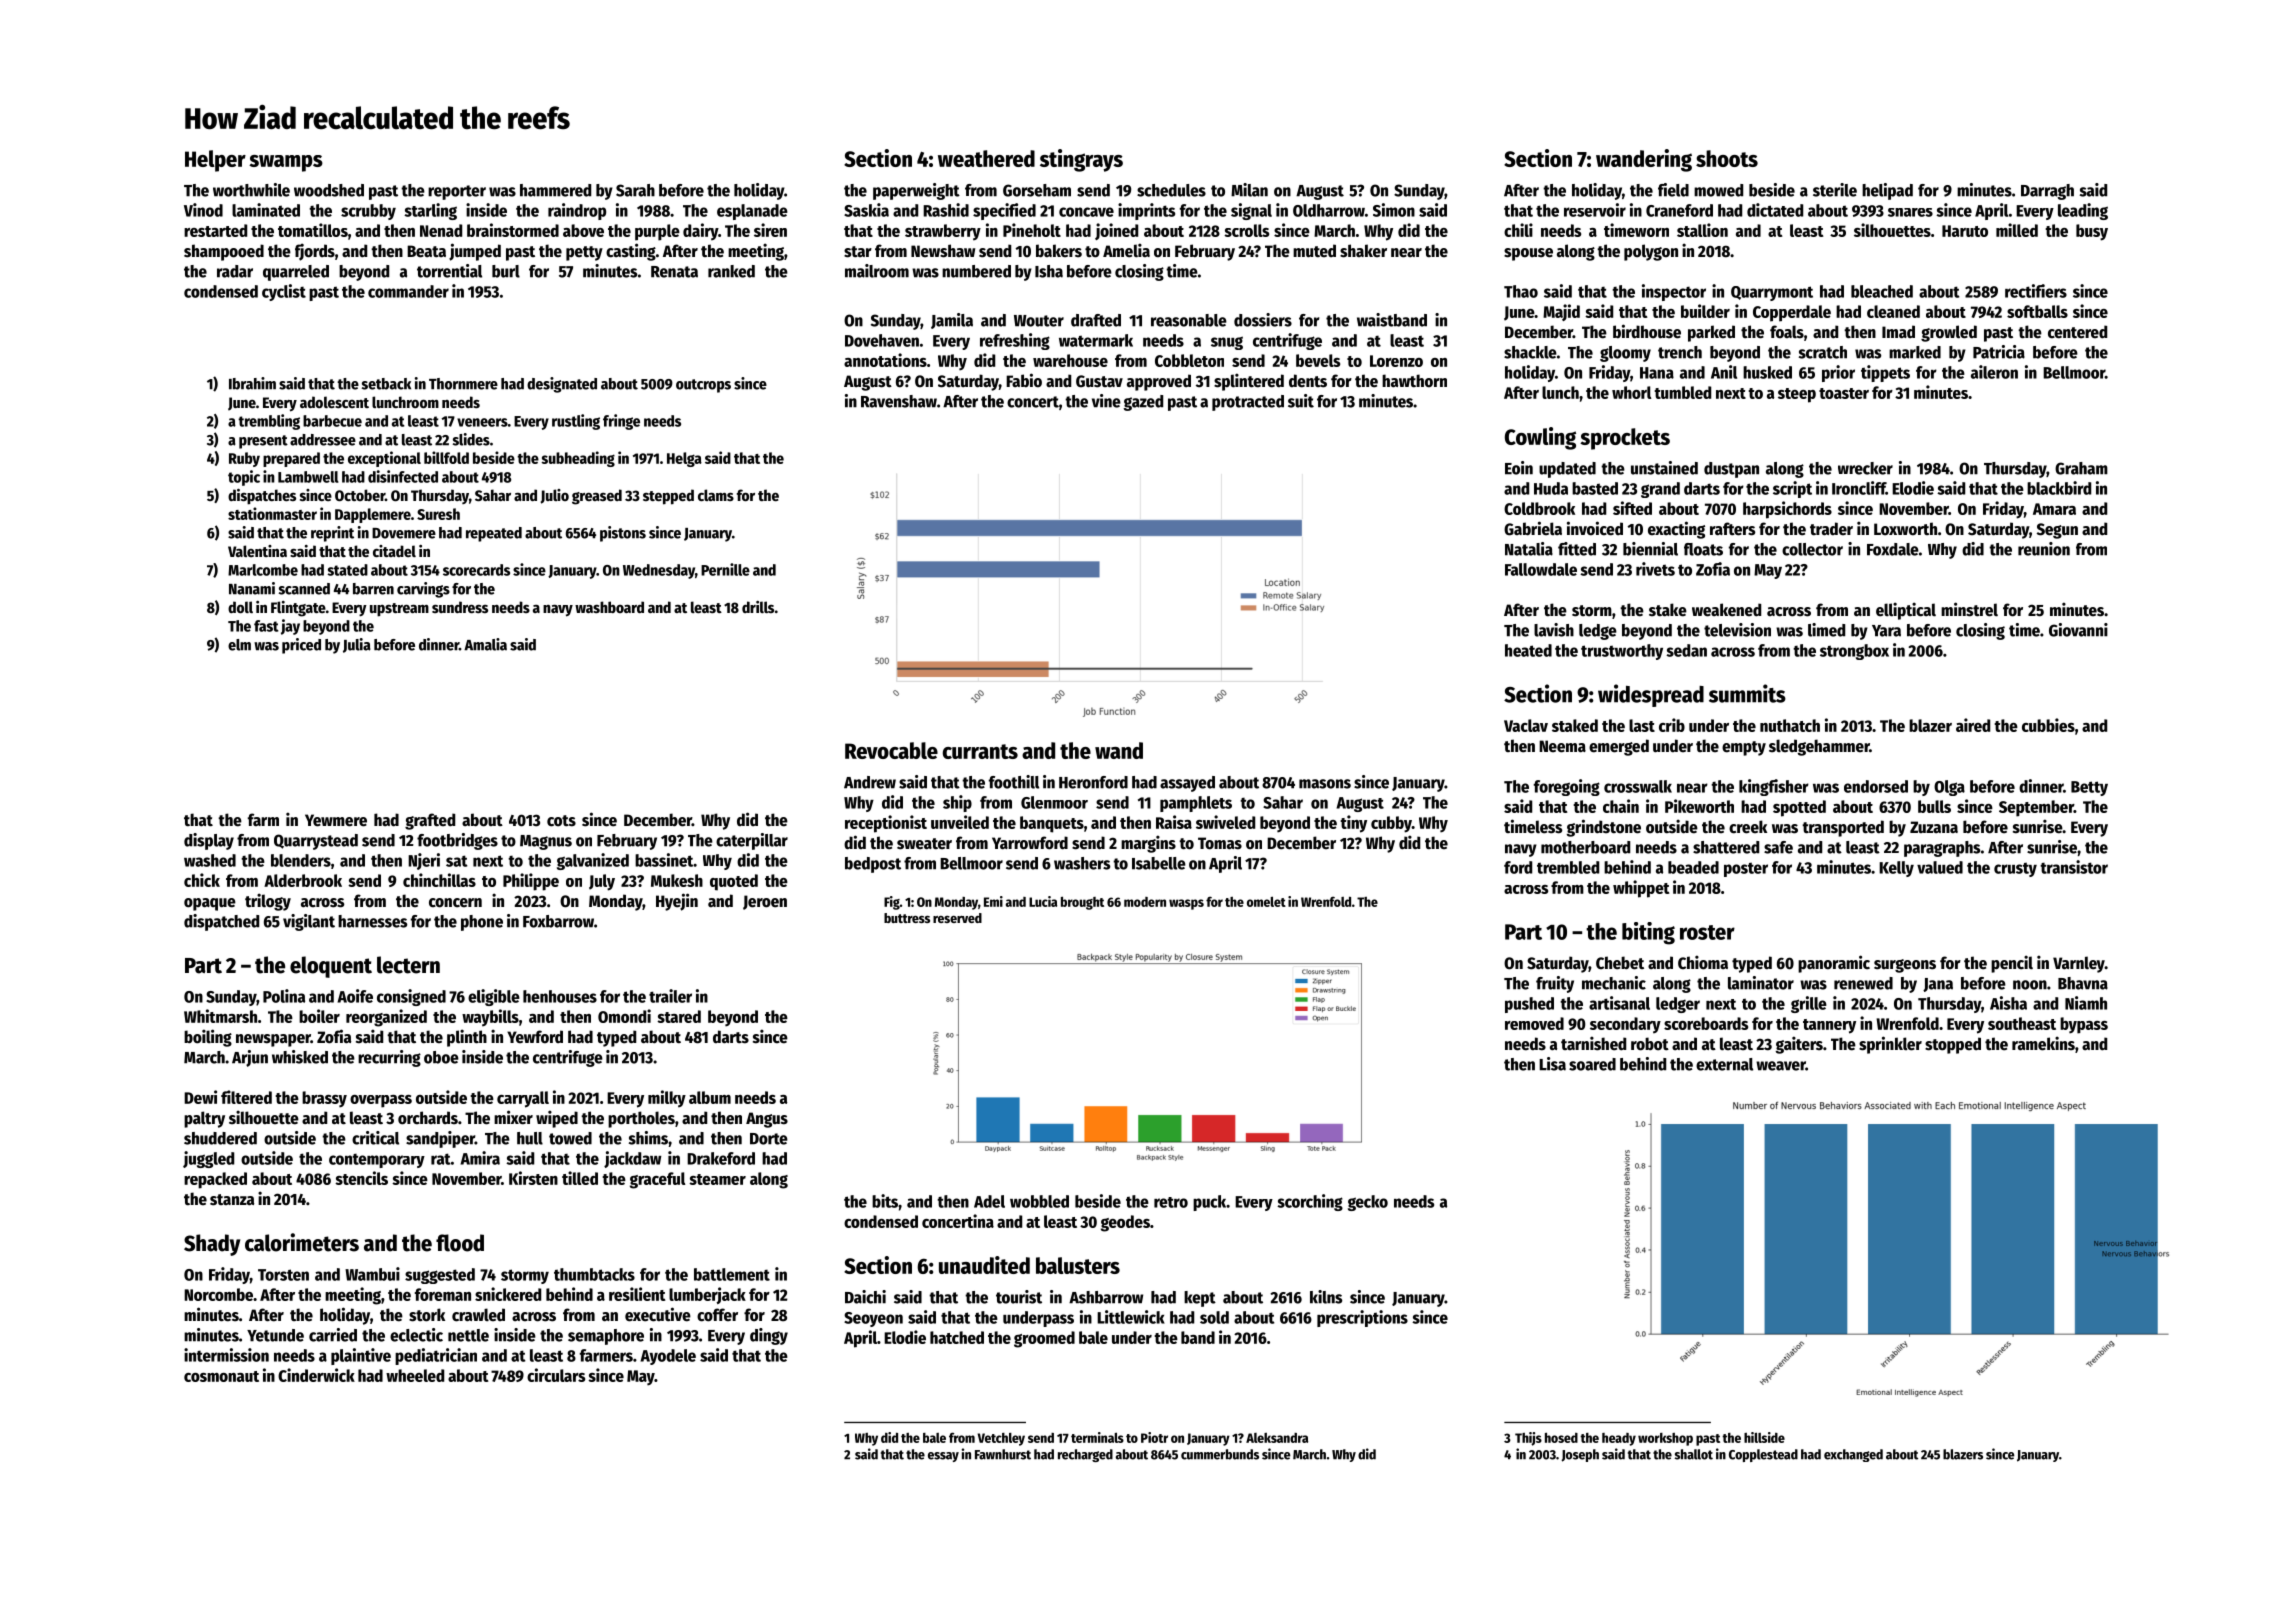  I want to click on hillside, so click(1764, 1437).
